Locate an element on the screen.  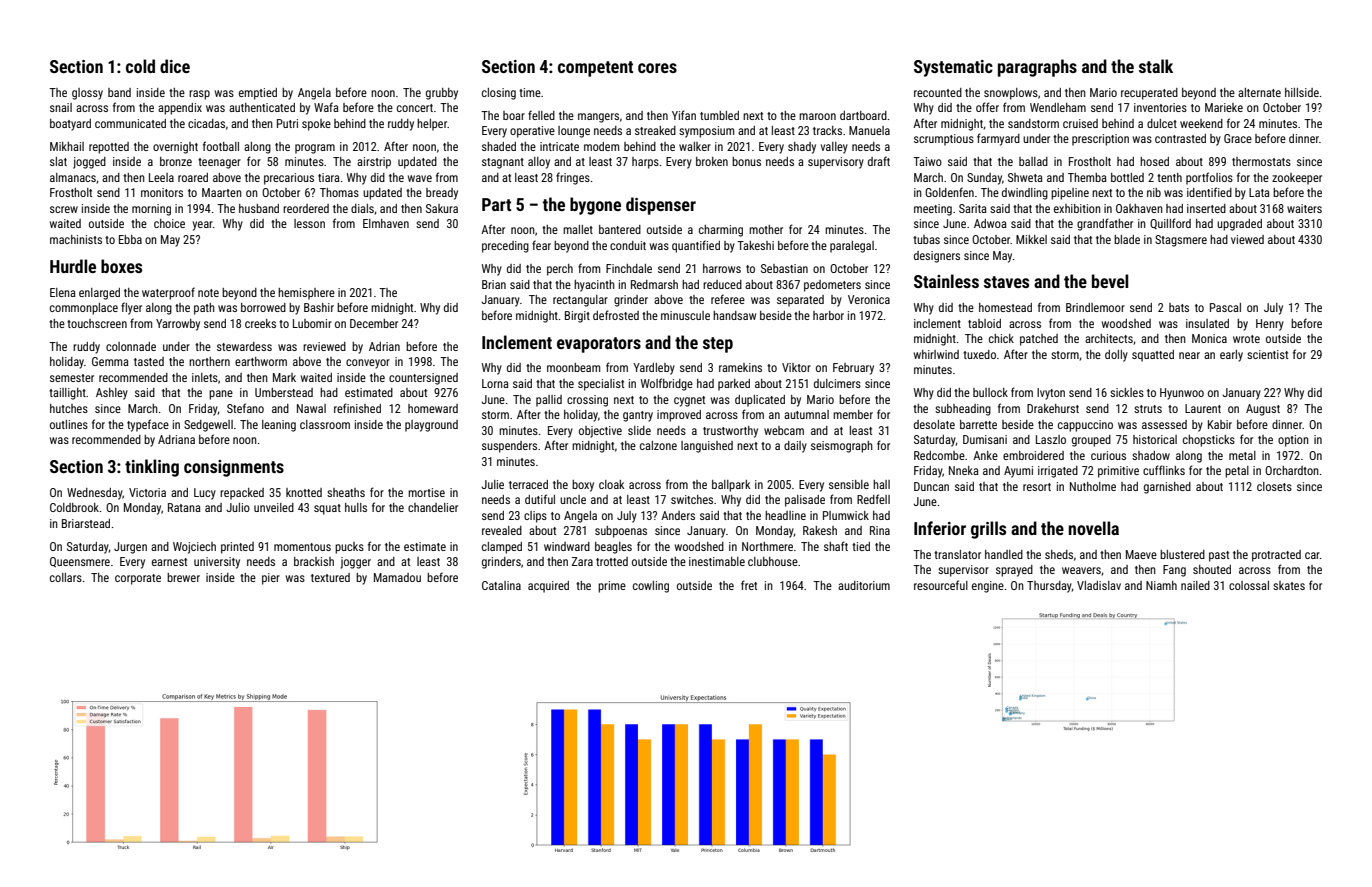
colonnade is located at coordinates (131, 346).
